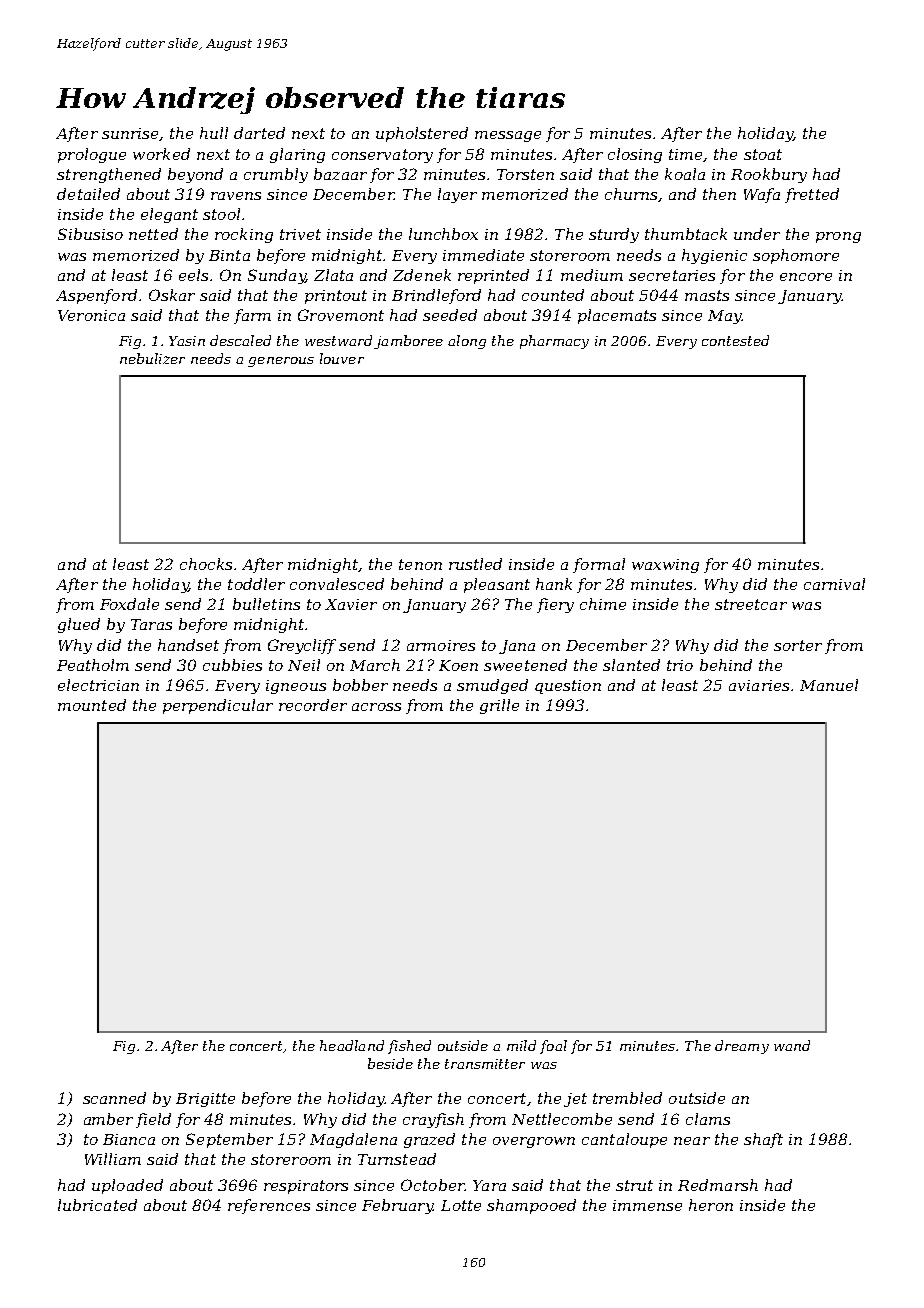 Image resolution: width=924 pixels, height=1308 pixels. I want to click on immediate, so click(483, 255).
